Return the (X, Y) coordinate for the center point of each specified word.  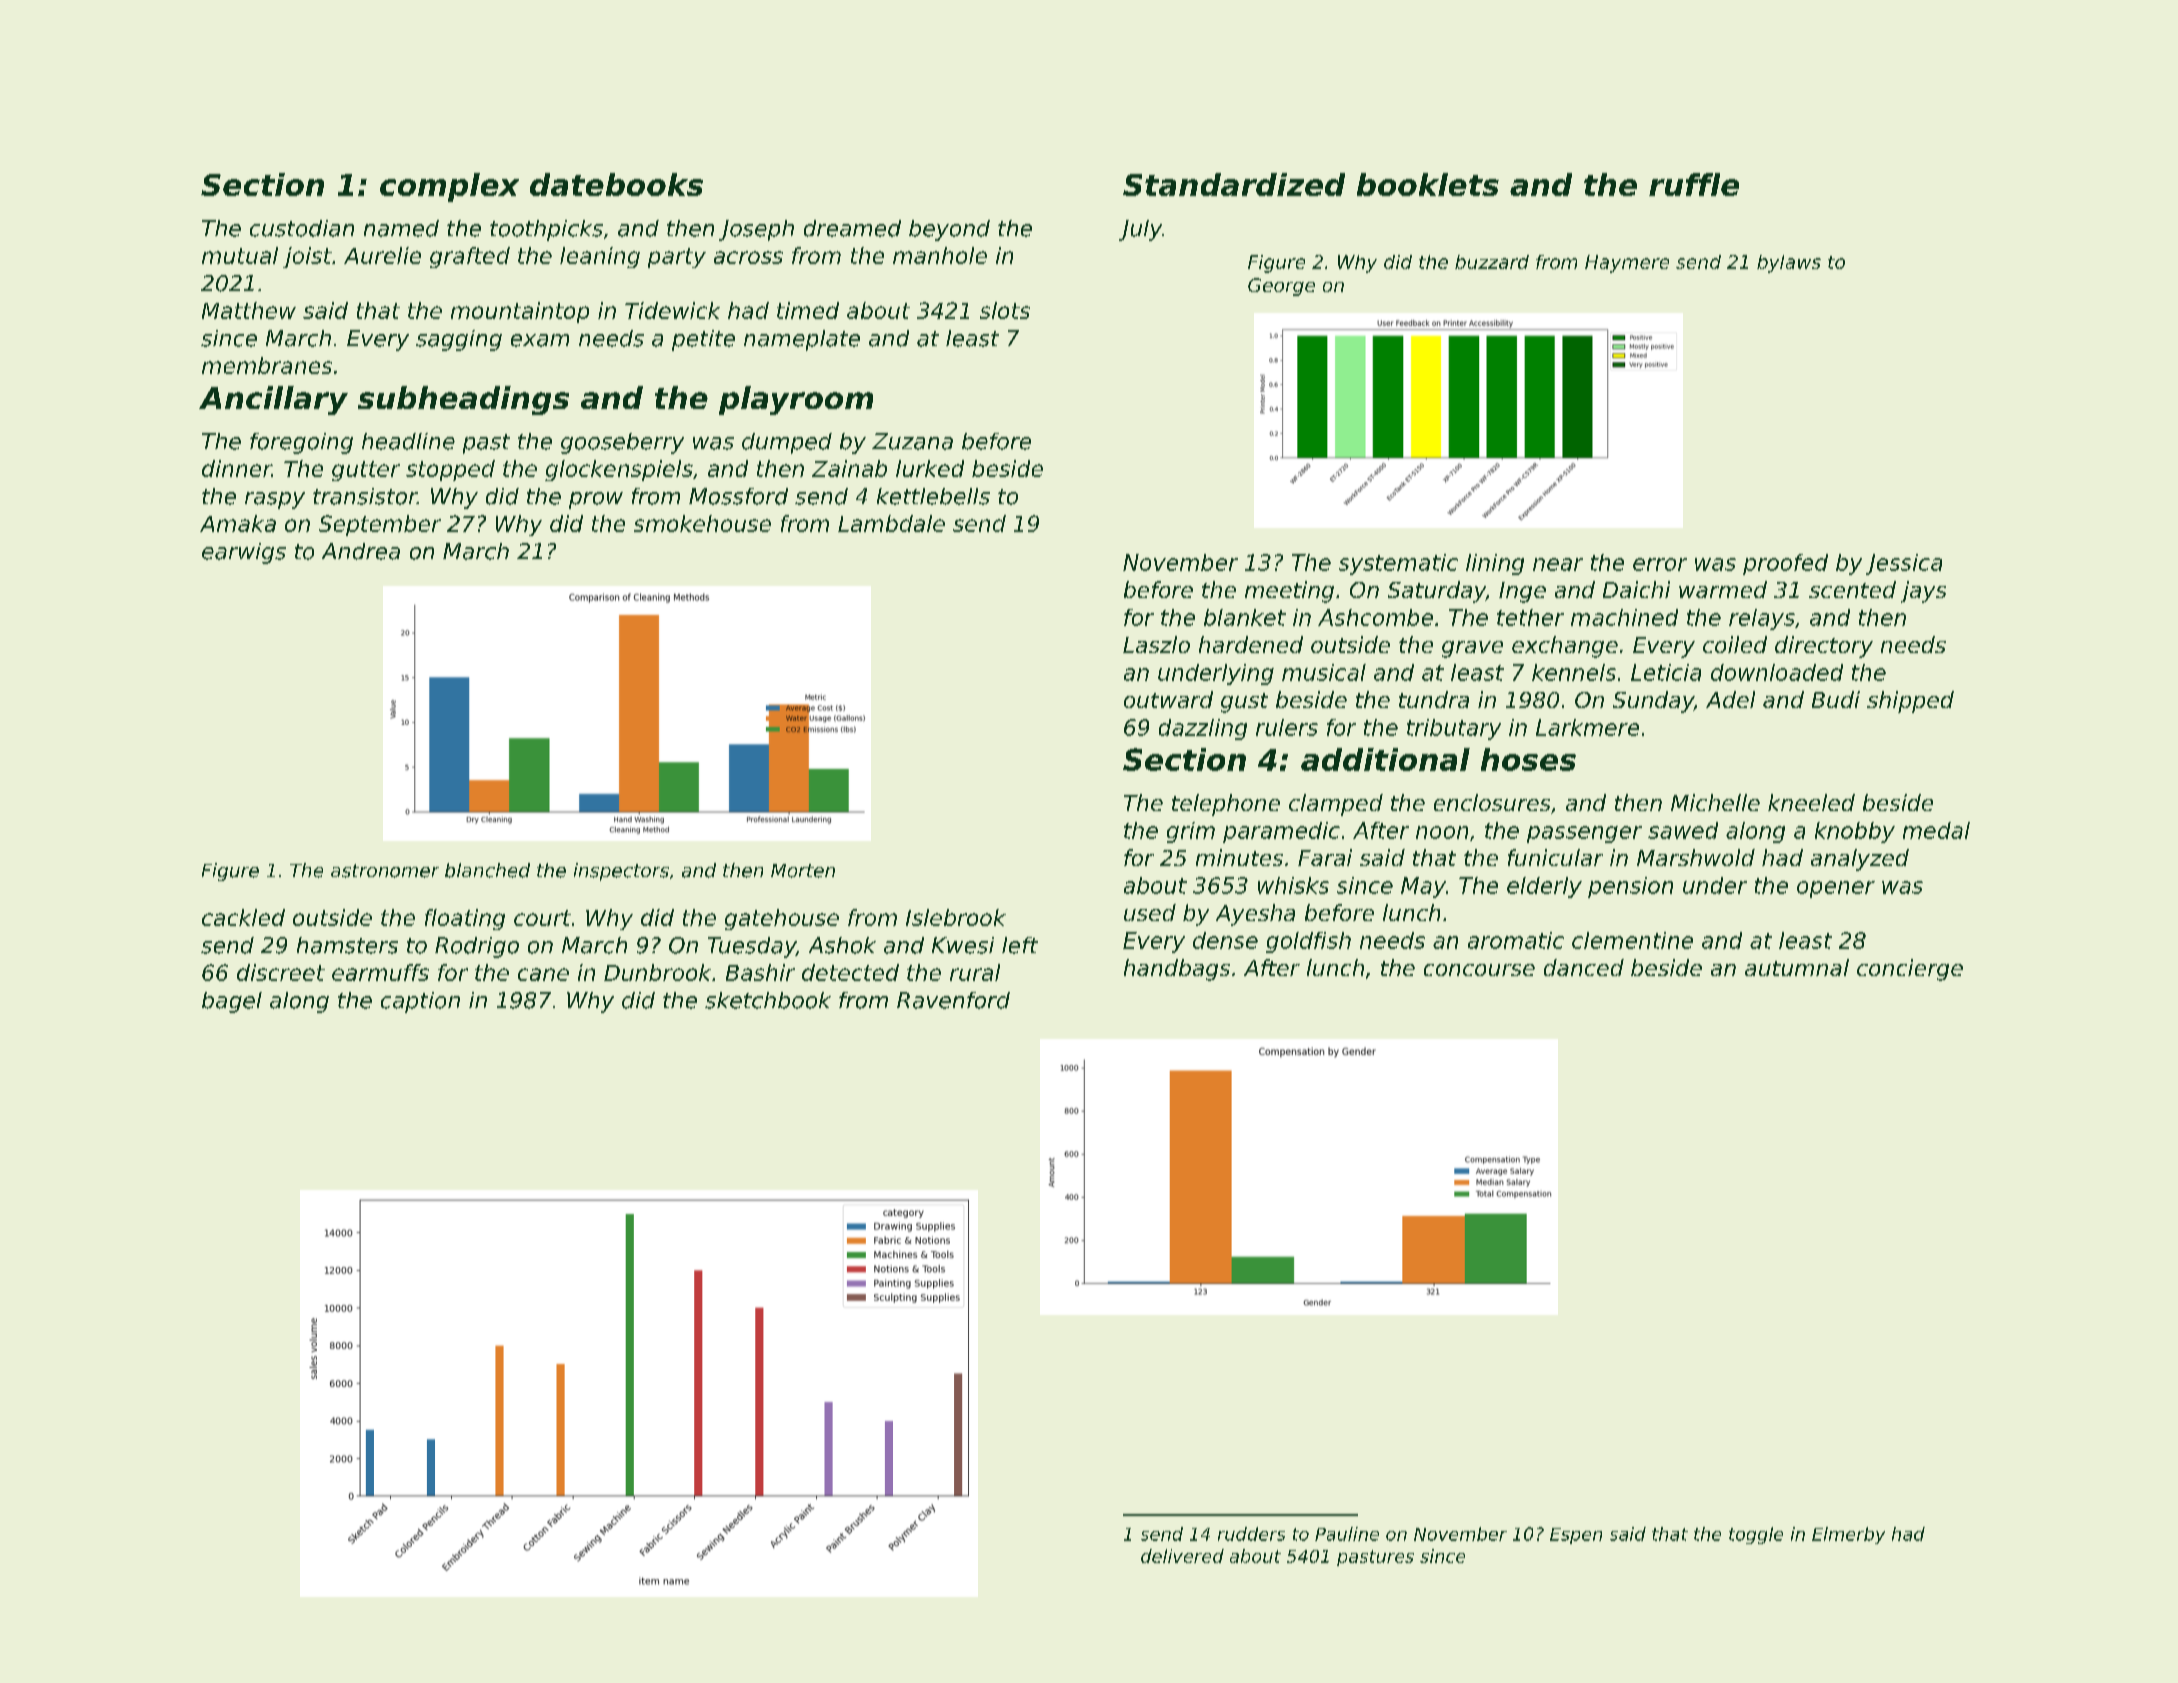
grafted (470, 257)
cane (543, 974)
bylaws (1789, 264)
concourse (1479, 970)
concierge (1910, 970)
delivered (1182, 1556)
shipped (1910, 702)
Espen (1576, 1536)
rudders (1251, 1534)
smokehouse (702, 523)
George (1281, 287)
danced (1584, 967)
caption (420, 1002)
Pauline (1347, 1534)
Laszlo (1156, 644)
